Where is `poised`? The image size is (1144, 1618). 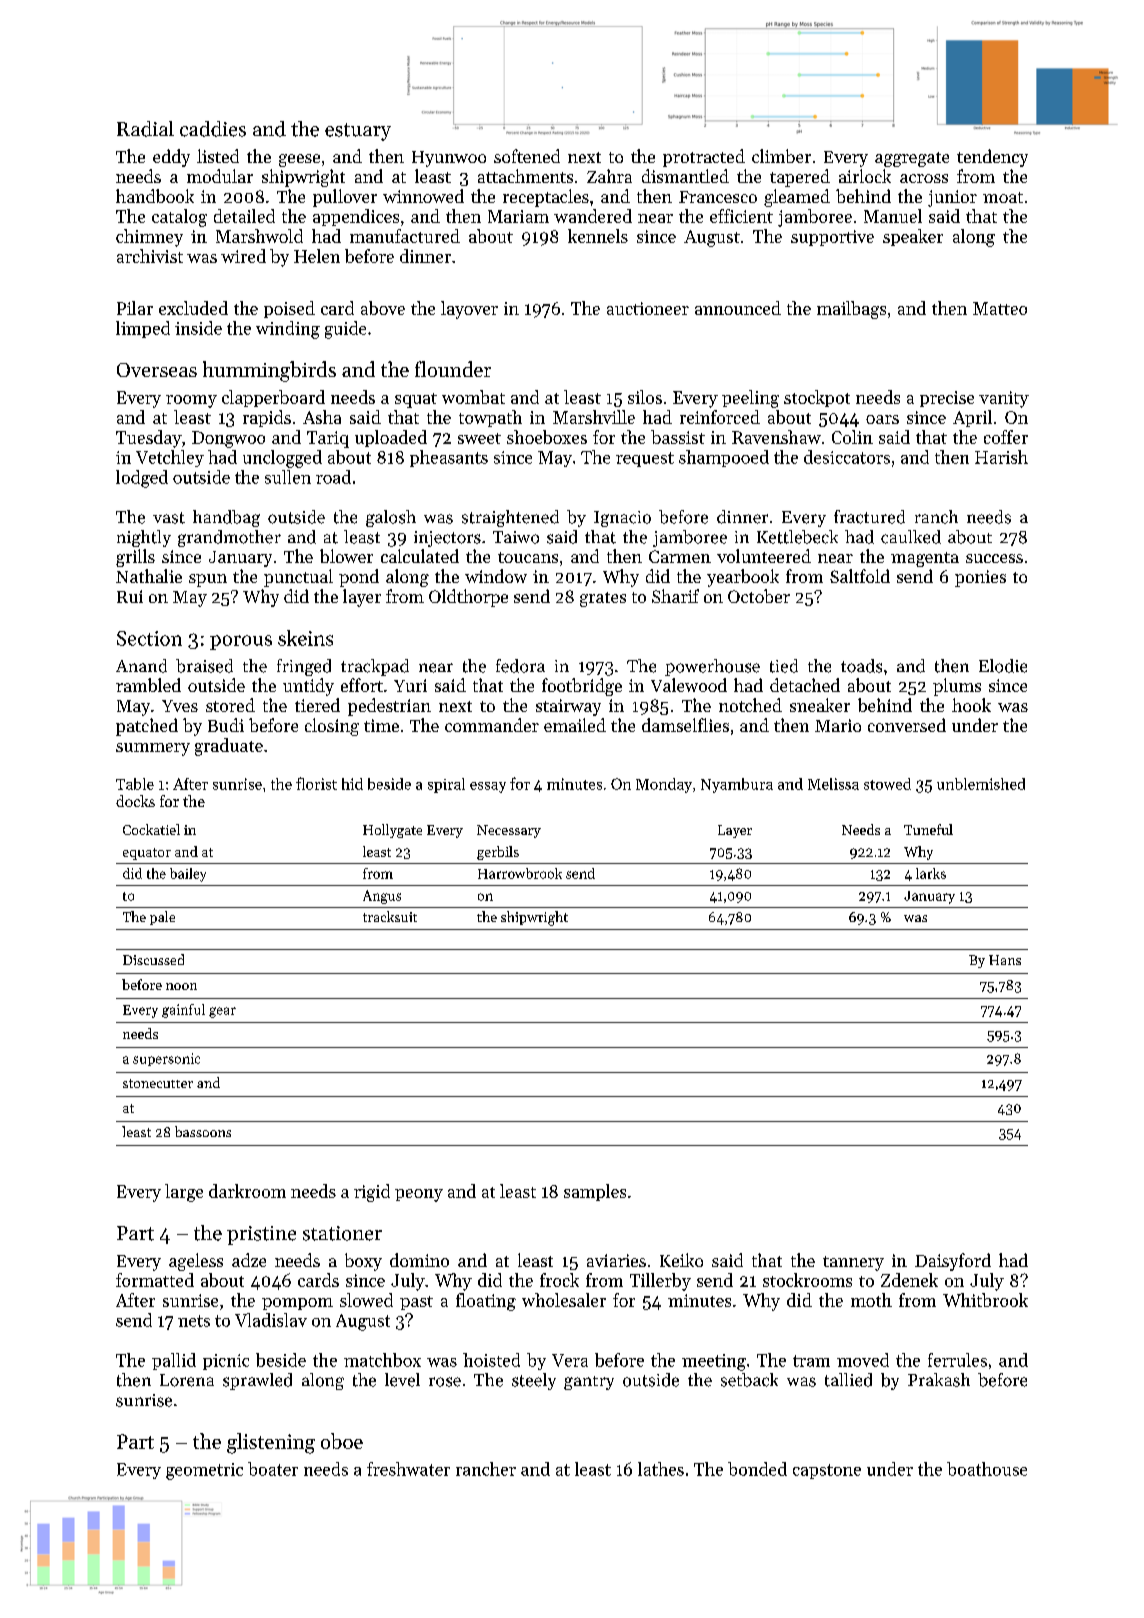 poised is located at coordinates (289, 309).
